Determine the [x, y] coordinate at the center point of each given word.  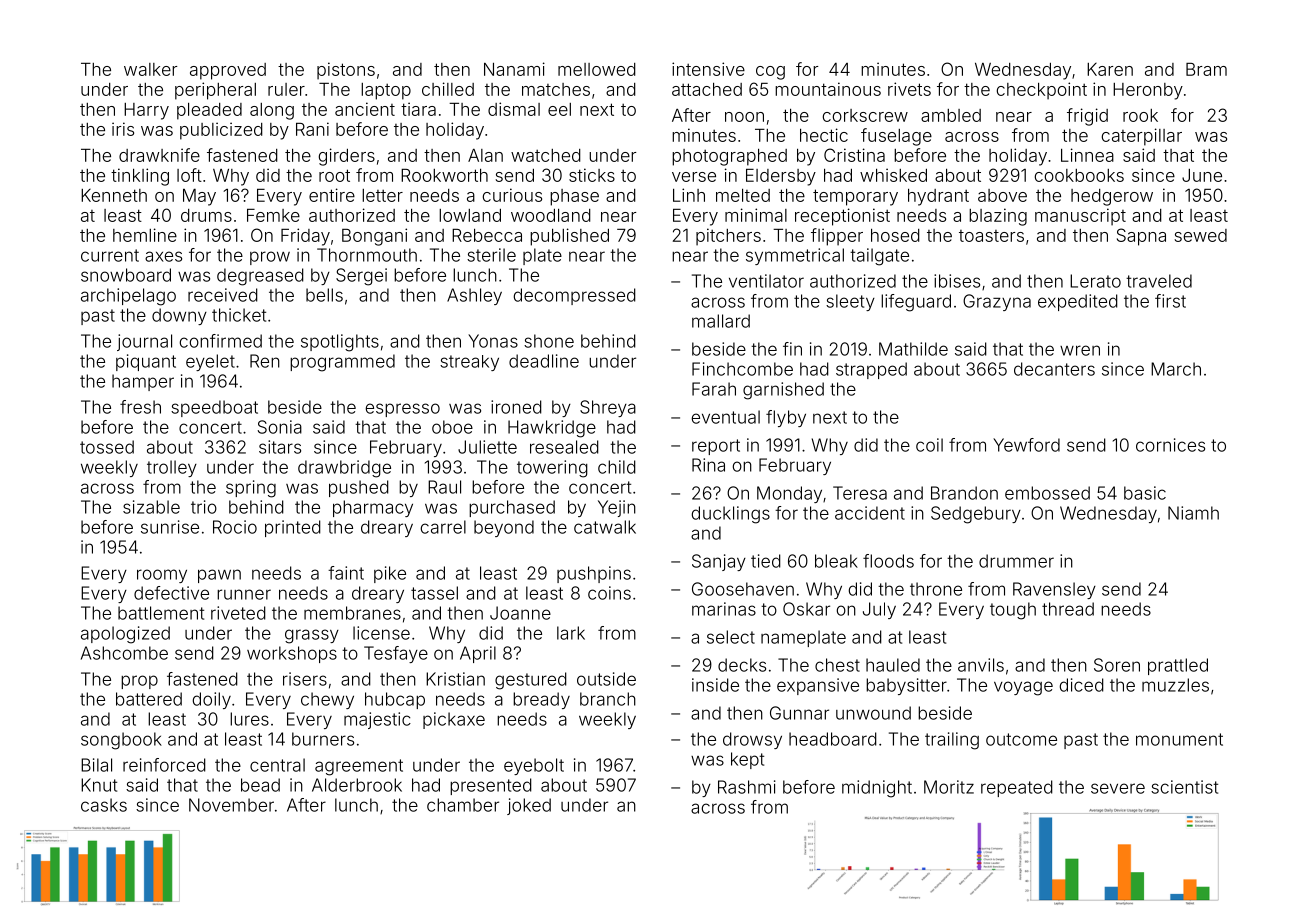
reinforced [164, 765]
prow [270, 258]
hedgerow [1112, 197]
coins [609, 593]
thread [1068, 609]
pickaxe [454, 720]
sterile [491, 255]
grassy [312, 636]
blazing [998, 217]
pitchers [728, 237]
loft [189, 175]
